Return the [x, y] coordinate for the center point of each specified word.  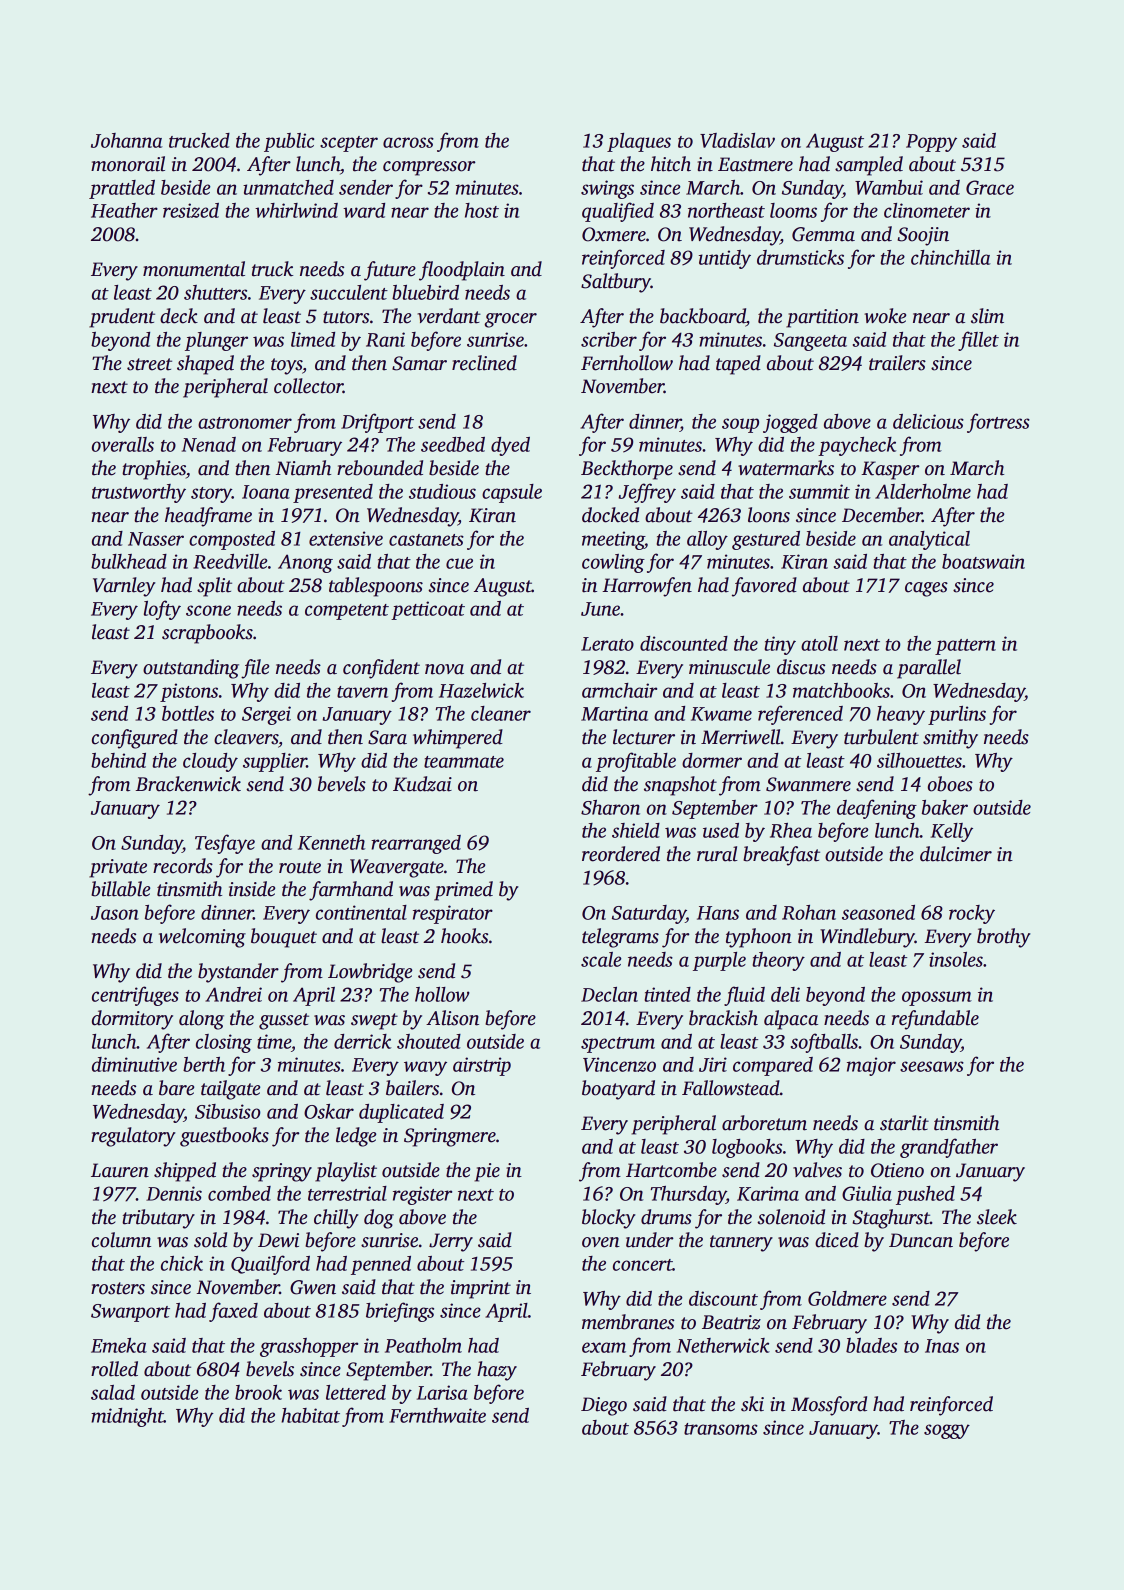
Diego [604, 1406]
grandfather [949, 1148]
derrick [362, 1041]
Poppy [931, 143]
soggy [947, 1431]
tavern [362, 692]
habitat [310, 1415]
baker [945, 807]
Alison [452, 1018]
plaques [639, 142]
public [289, 142]
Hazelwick [481, 690]
